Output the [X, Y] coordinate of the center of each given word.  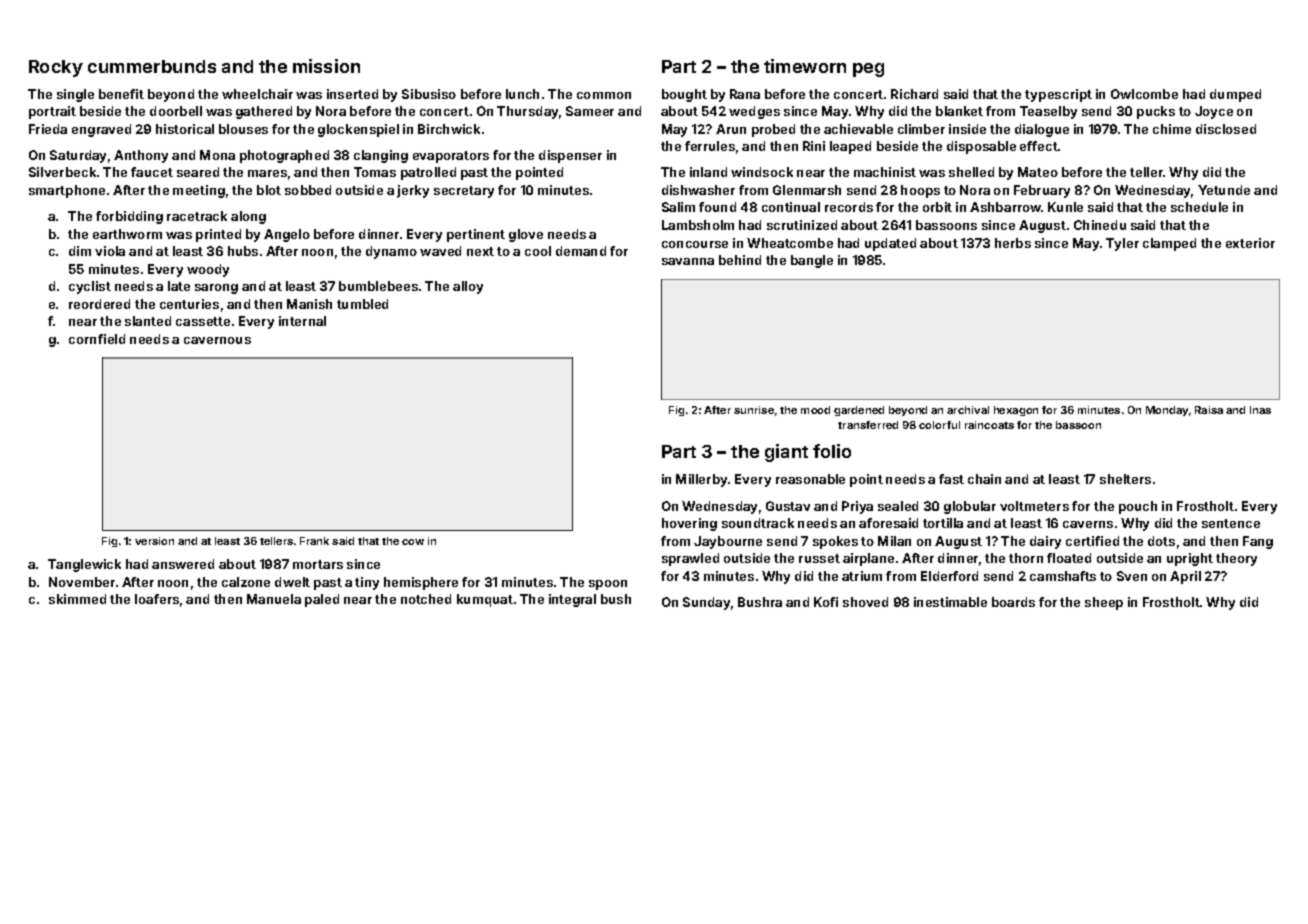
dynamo [391, 252]
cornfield [97, 339]
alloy [468, 287]
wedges [754, 112]
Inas [1260, 410]
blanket [959, 111]
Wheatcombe [790, 243]
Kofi [826, 602]
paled [322, 600]
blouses [243, 129]
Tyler [1122, 244]
